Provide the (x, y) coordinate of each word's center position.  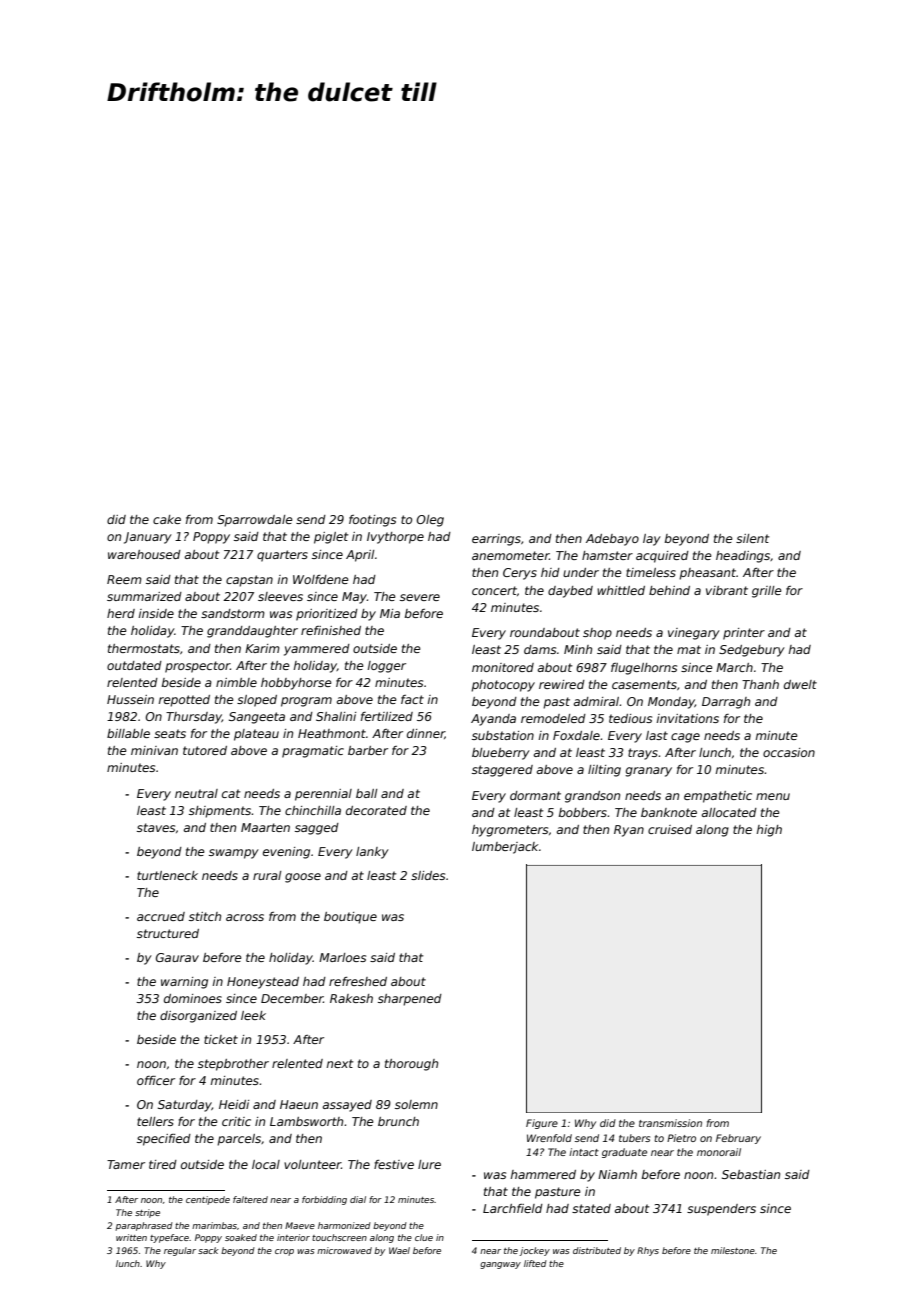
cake (167, 519)
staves (156, 827)
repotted (184, 701)
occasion (789, 752)
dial (358, 1199)
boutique (350, 918)
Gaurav (177, 957)
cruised (670, 829)
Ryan (629, 831)
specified (164, 1140)
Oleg (430, 521)
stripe (147, 1213)
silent (752, 538)
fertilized (387, 716)
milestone (733, 1250)
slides (428, 875)
